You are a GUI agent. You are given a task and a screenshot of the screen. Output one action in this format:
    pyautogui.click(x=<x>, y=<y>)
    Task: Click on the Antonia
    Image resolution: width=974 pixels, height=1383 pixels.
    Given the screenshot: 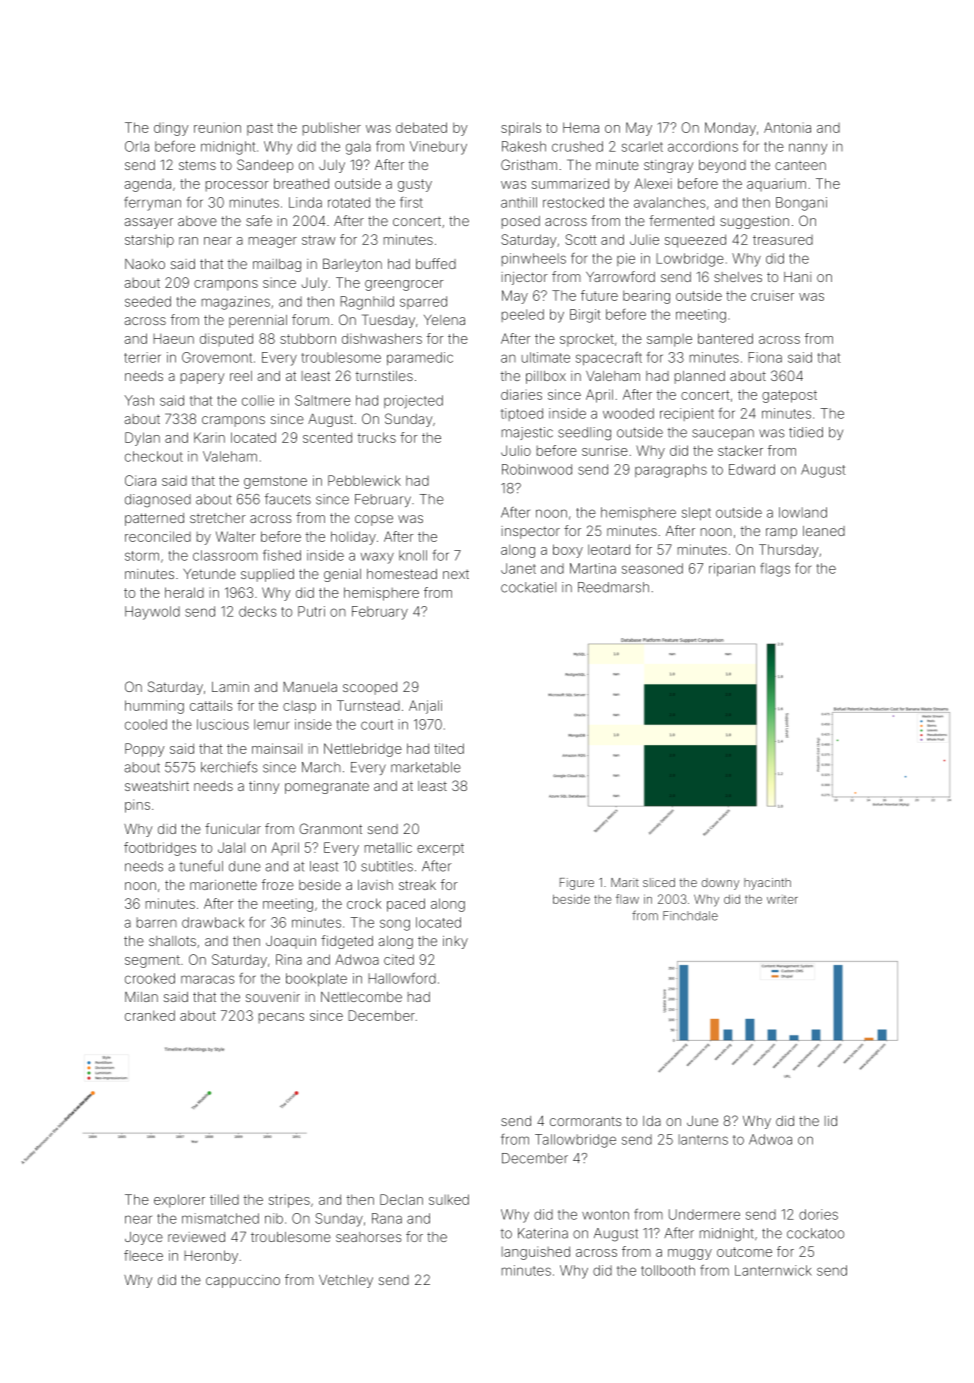 What is the action you would take?
    pyautogui.click(x=787, y=127)
